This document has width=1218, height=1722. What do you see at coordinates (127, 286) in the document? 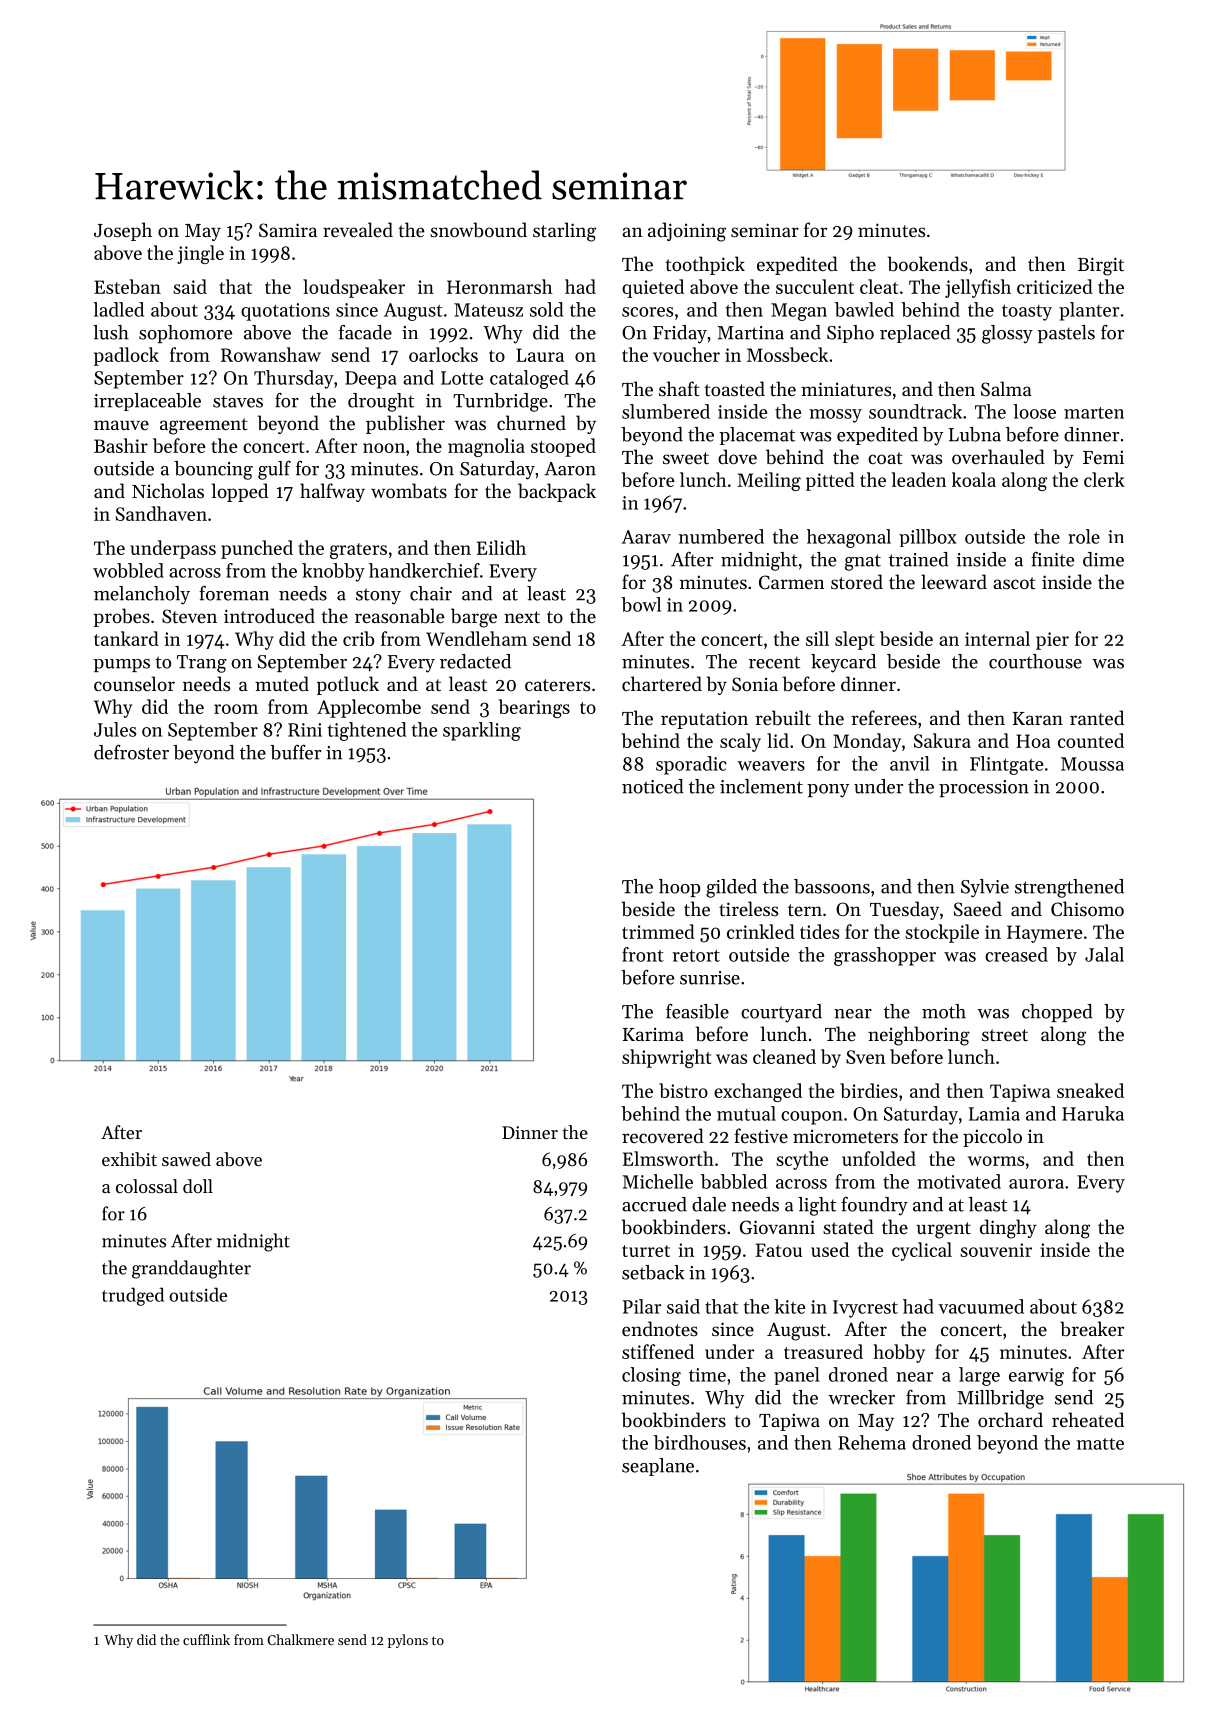
I see `Esteban` at bounding box center [127, 286].
